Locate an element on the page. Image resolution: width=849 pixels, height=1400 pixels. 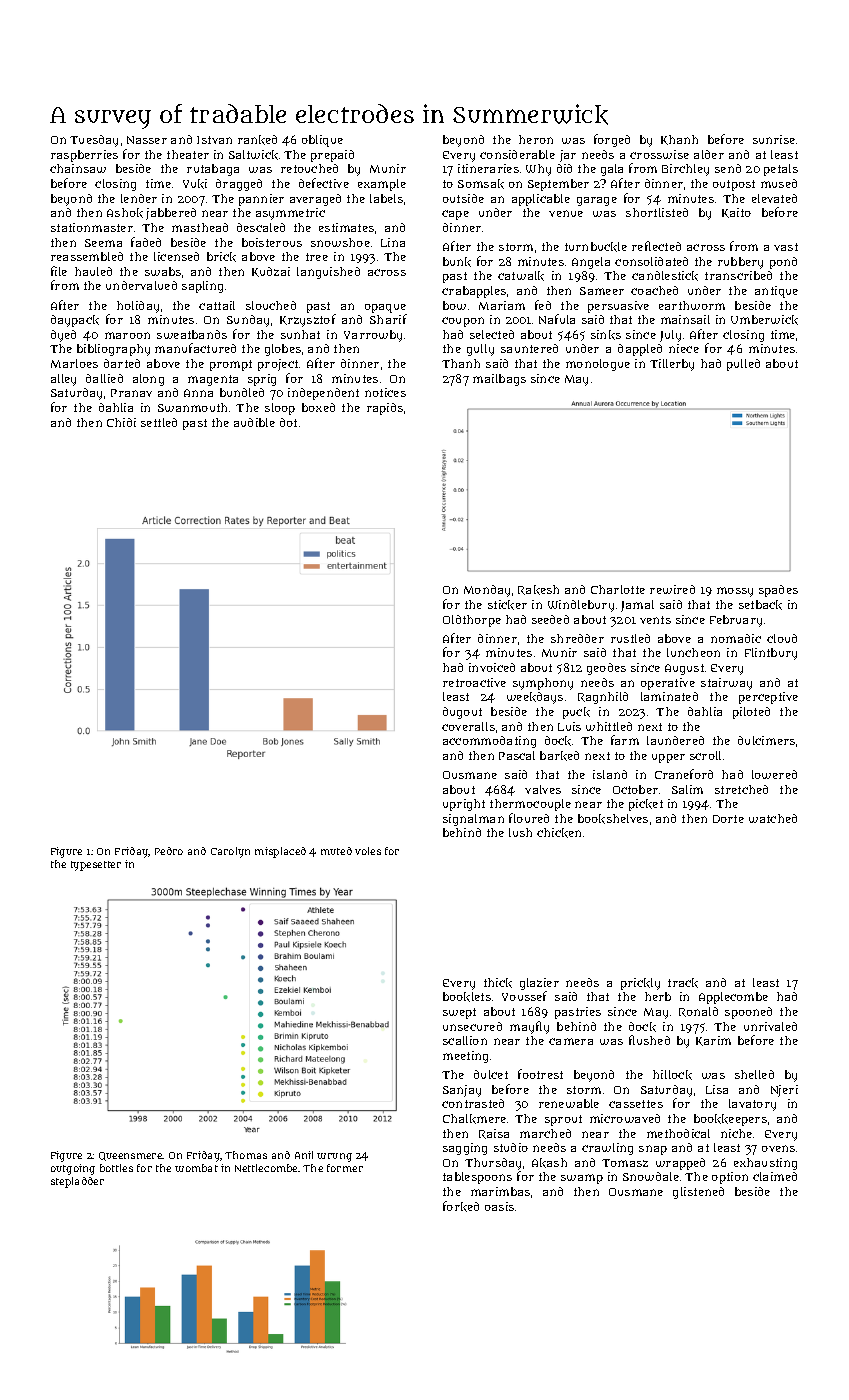
symphony is located at coordinates (543, 684).
